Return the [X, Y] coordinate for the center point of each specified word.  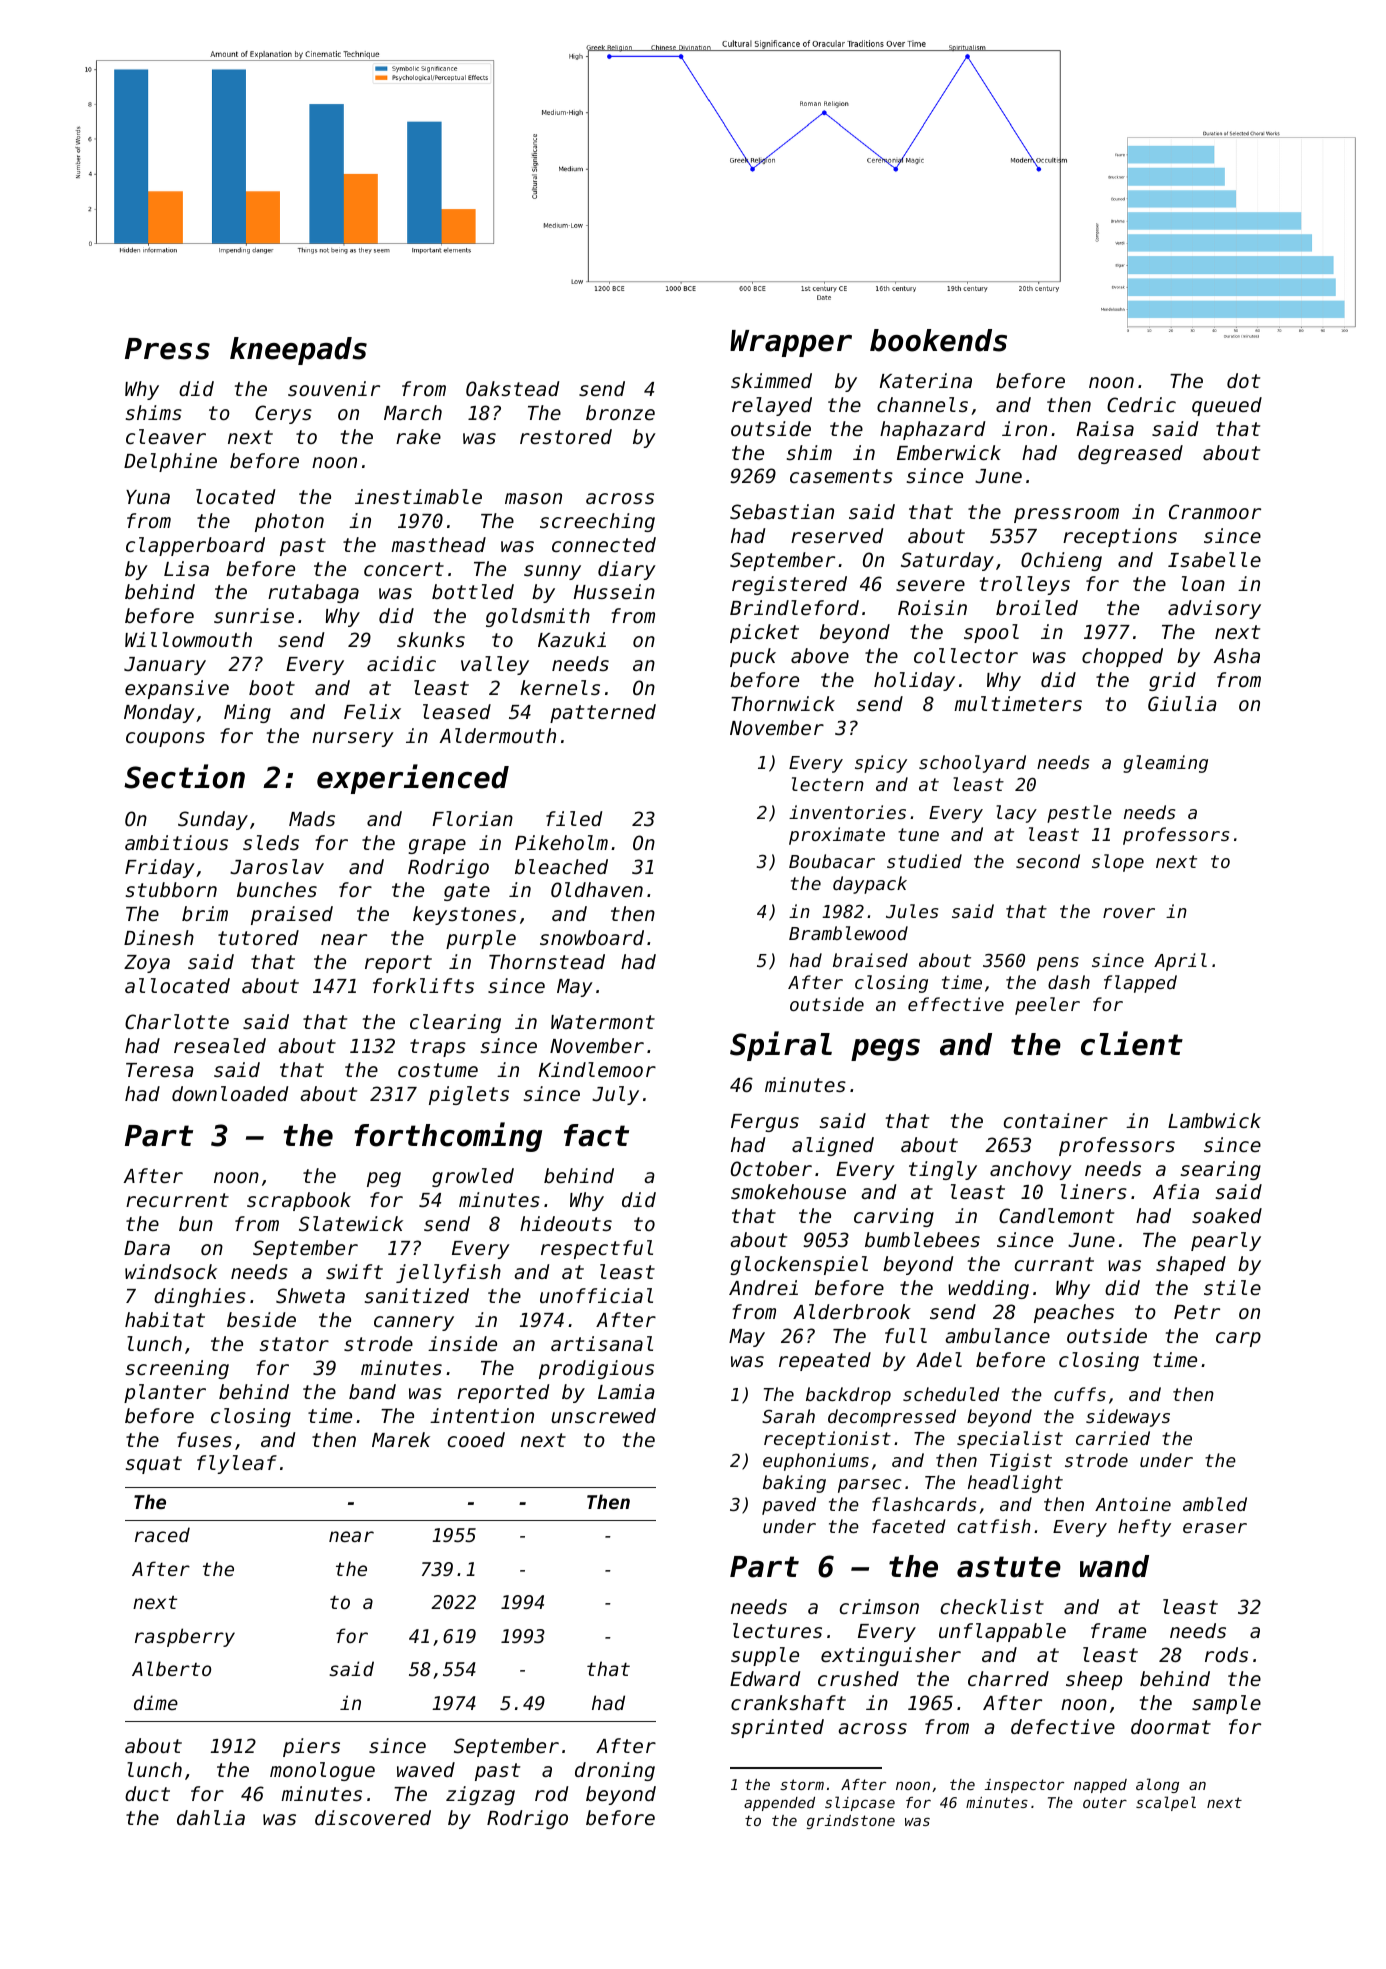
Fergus [765, 1123]
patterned [603, 713]
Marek [401, 1439]
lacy [1016, 814]
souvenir [334, 388]
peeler [1047, 1006]
